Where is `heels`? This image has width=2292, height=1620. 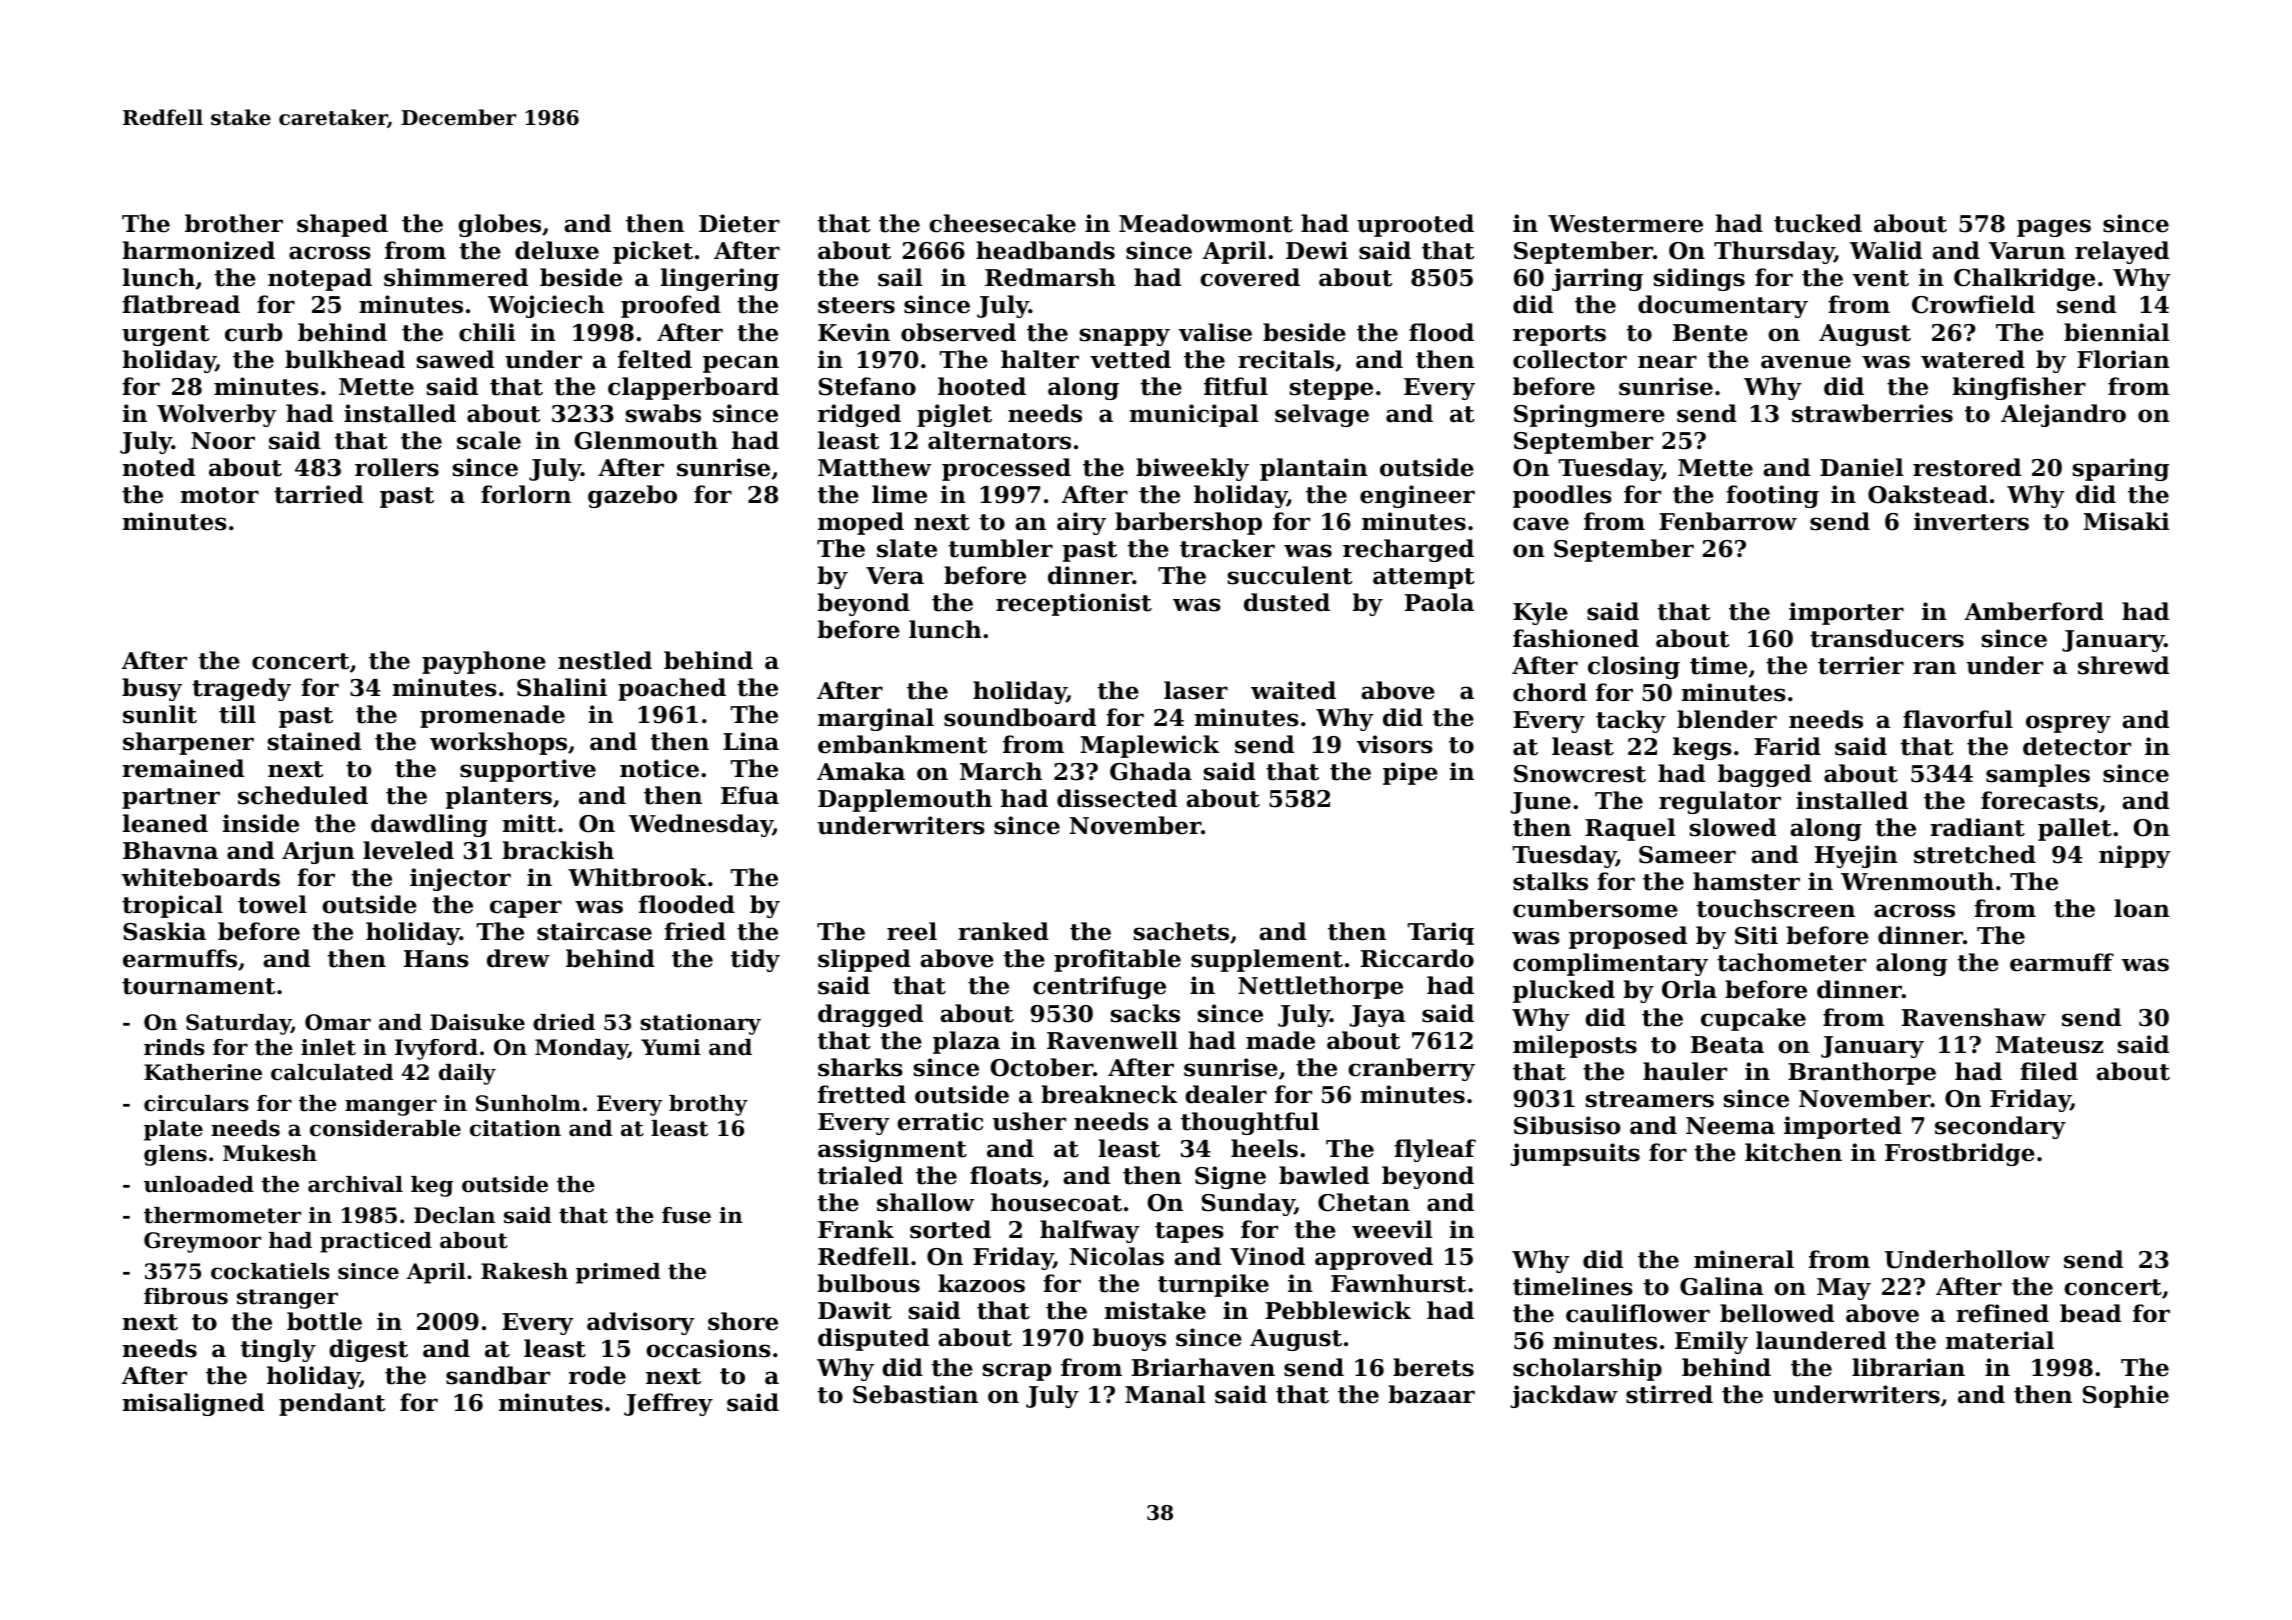
heels is located at coordinates (1264, 1148).
